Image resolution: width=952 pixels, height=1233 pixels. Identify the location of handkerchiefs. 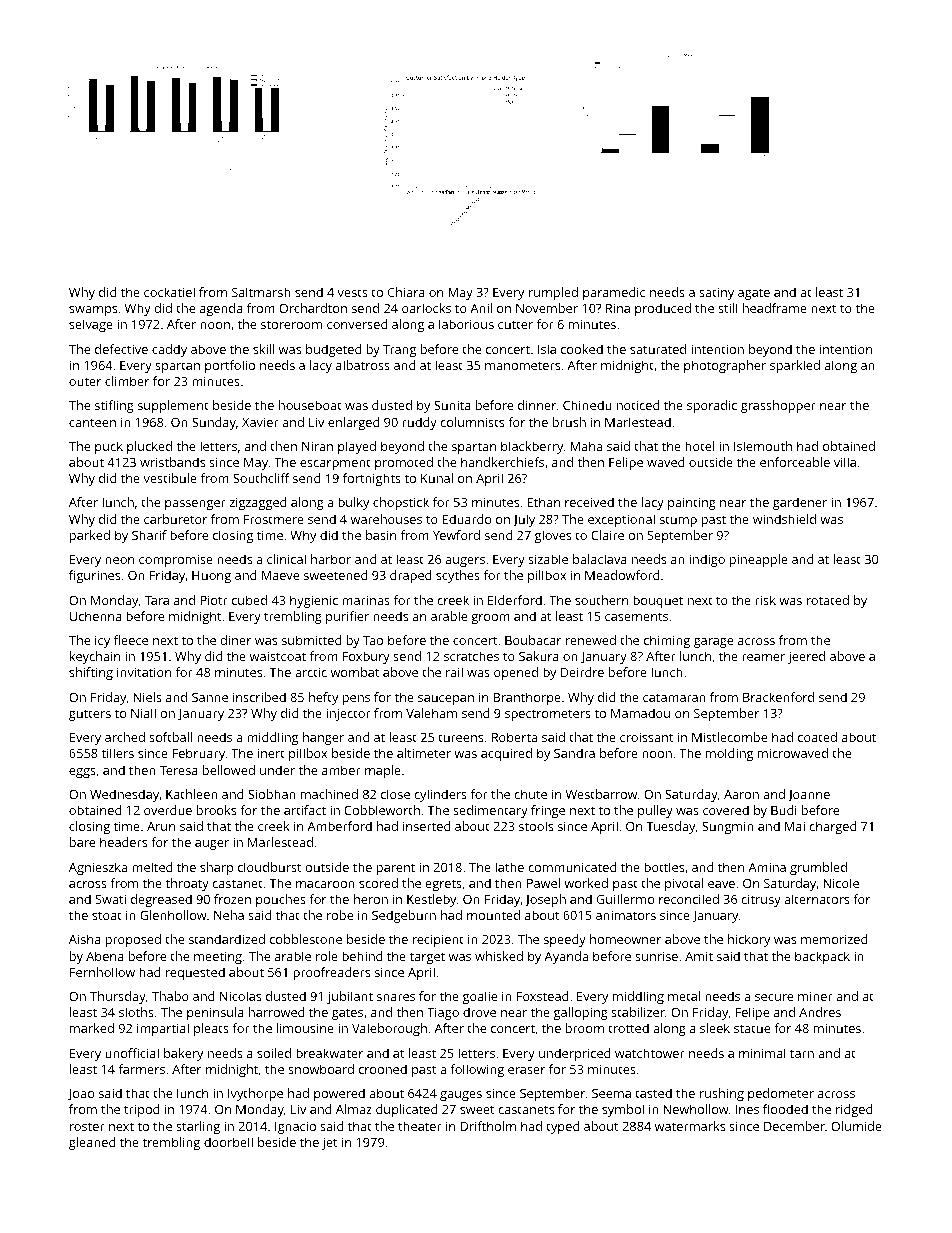
(502, 462).
